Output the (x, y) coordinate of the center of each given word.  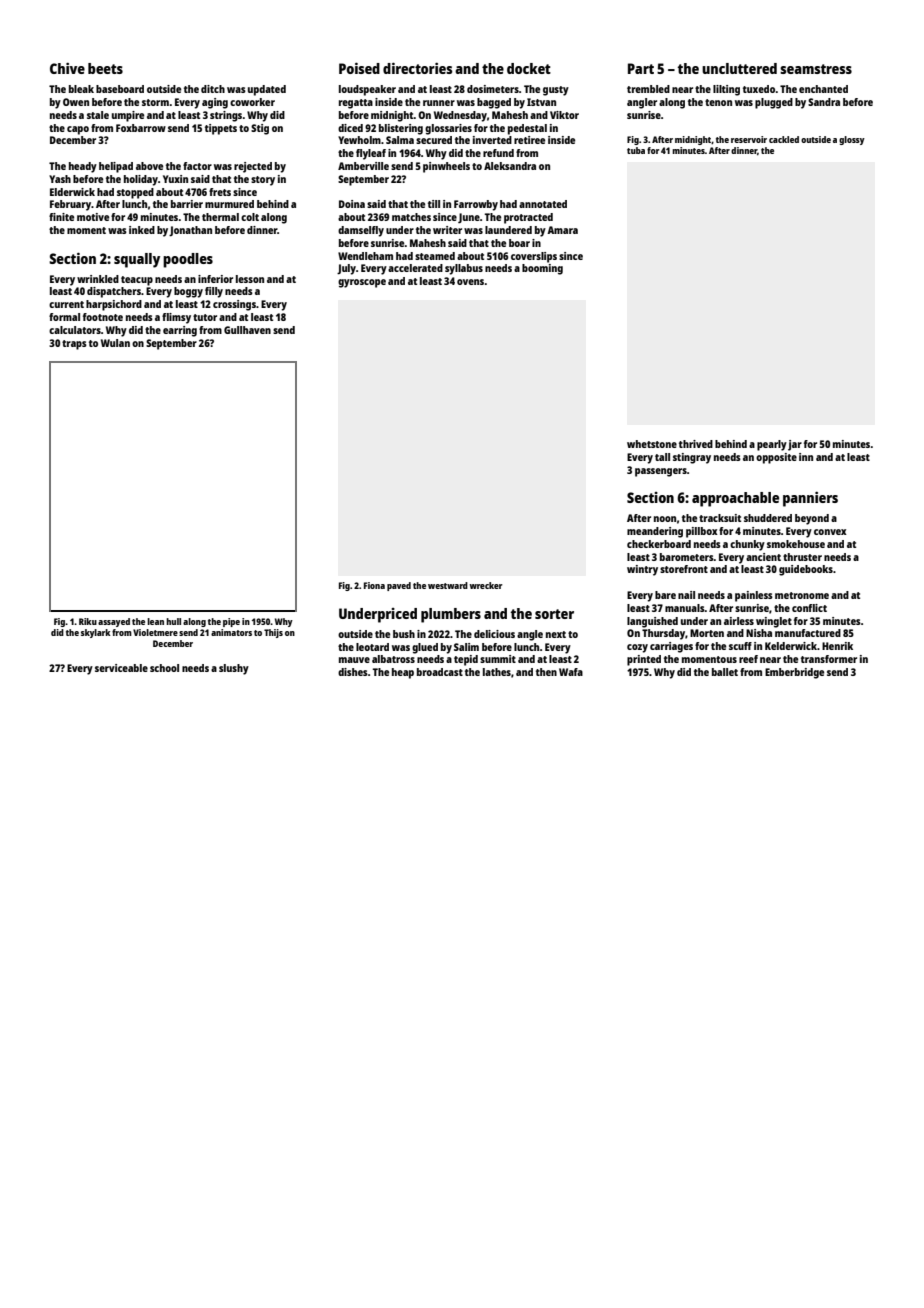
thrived (696, 444)
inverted (492, 140)
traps (74, 345)
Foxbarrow (141, 128)
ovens (470, 282)
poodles (188, 260)
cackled (784, 139)
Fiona (374, 585)
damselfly (361, 231)
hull (173, 621)
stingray (692, 458)
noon (665, 519)
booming (542, 269)
